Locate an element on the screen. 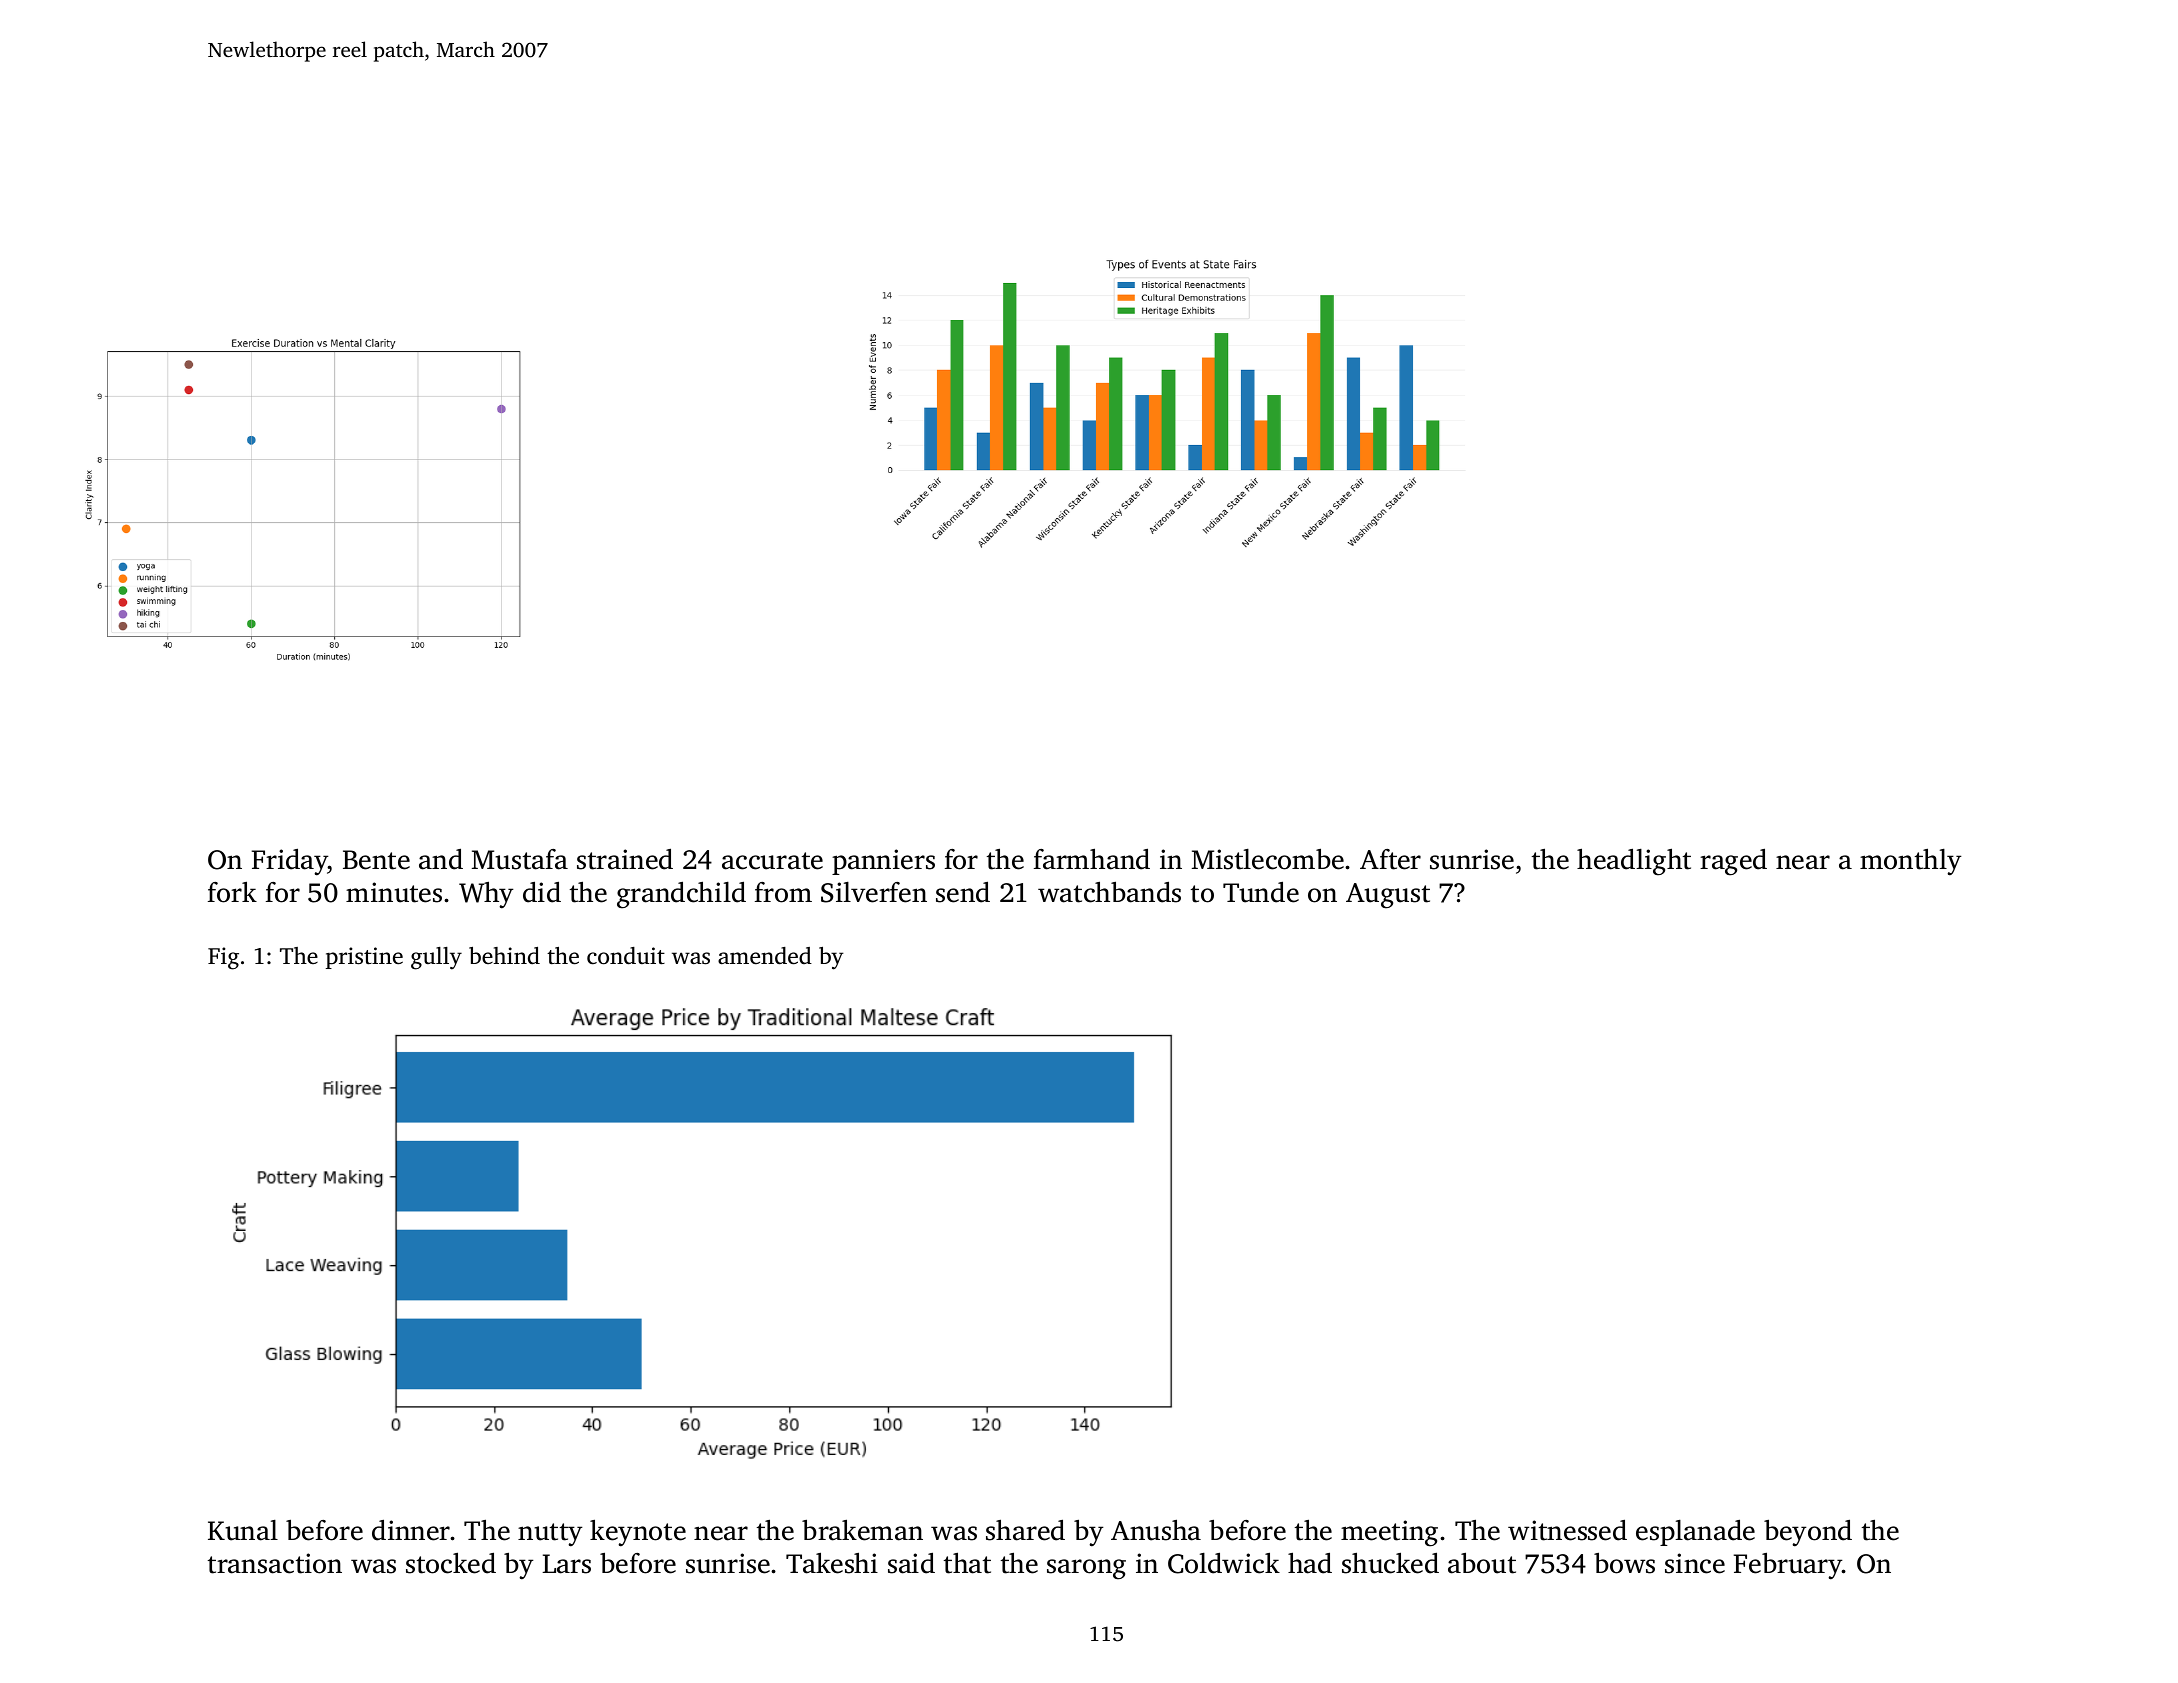 The width and height of the screenshot is (2178, 1683). transaction is located at coordinates (275, 1563).
